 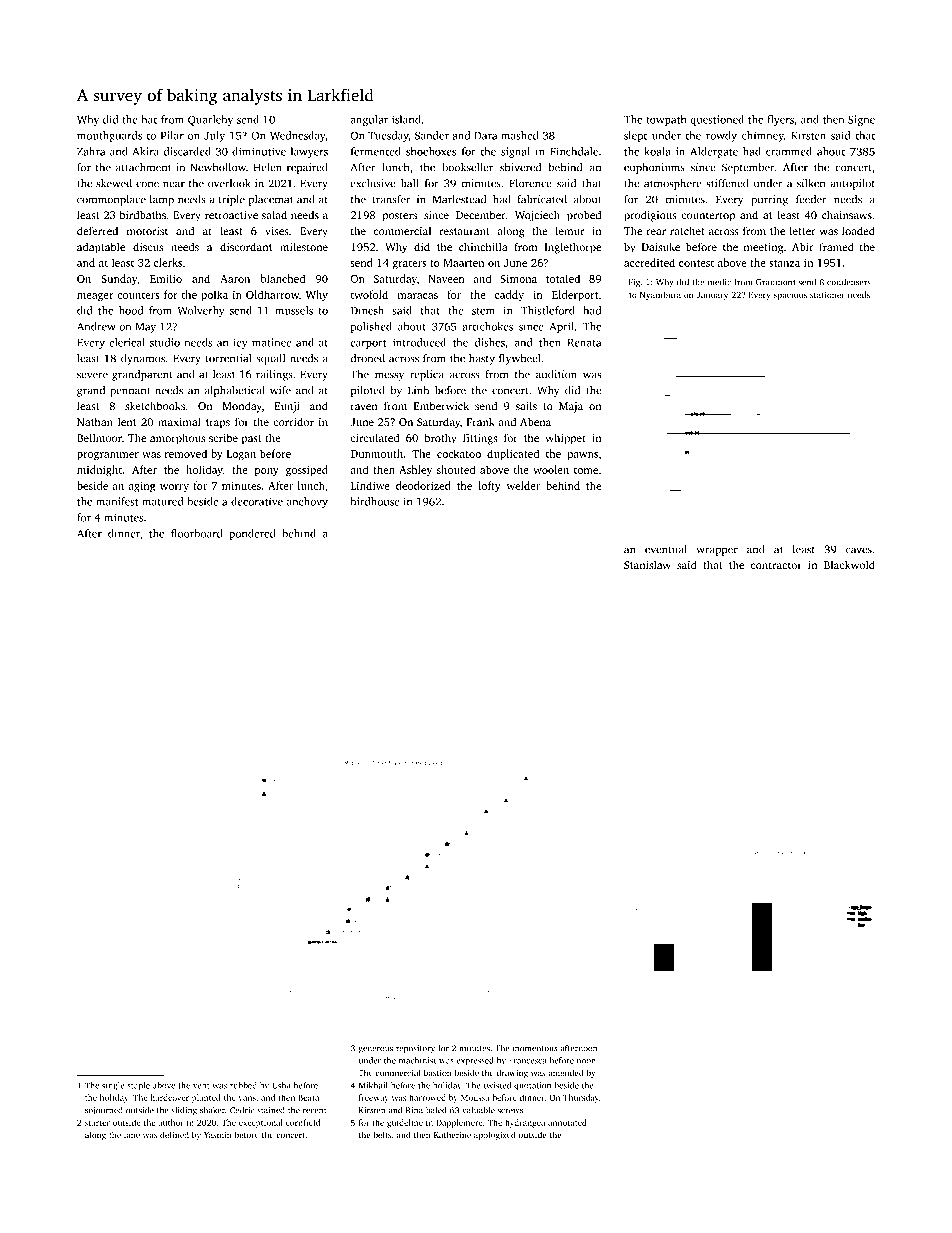 What do you see at coordinates (542, 199) in the screenshot?
I see `fabricated` at bounding box center [542, 199].
